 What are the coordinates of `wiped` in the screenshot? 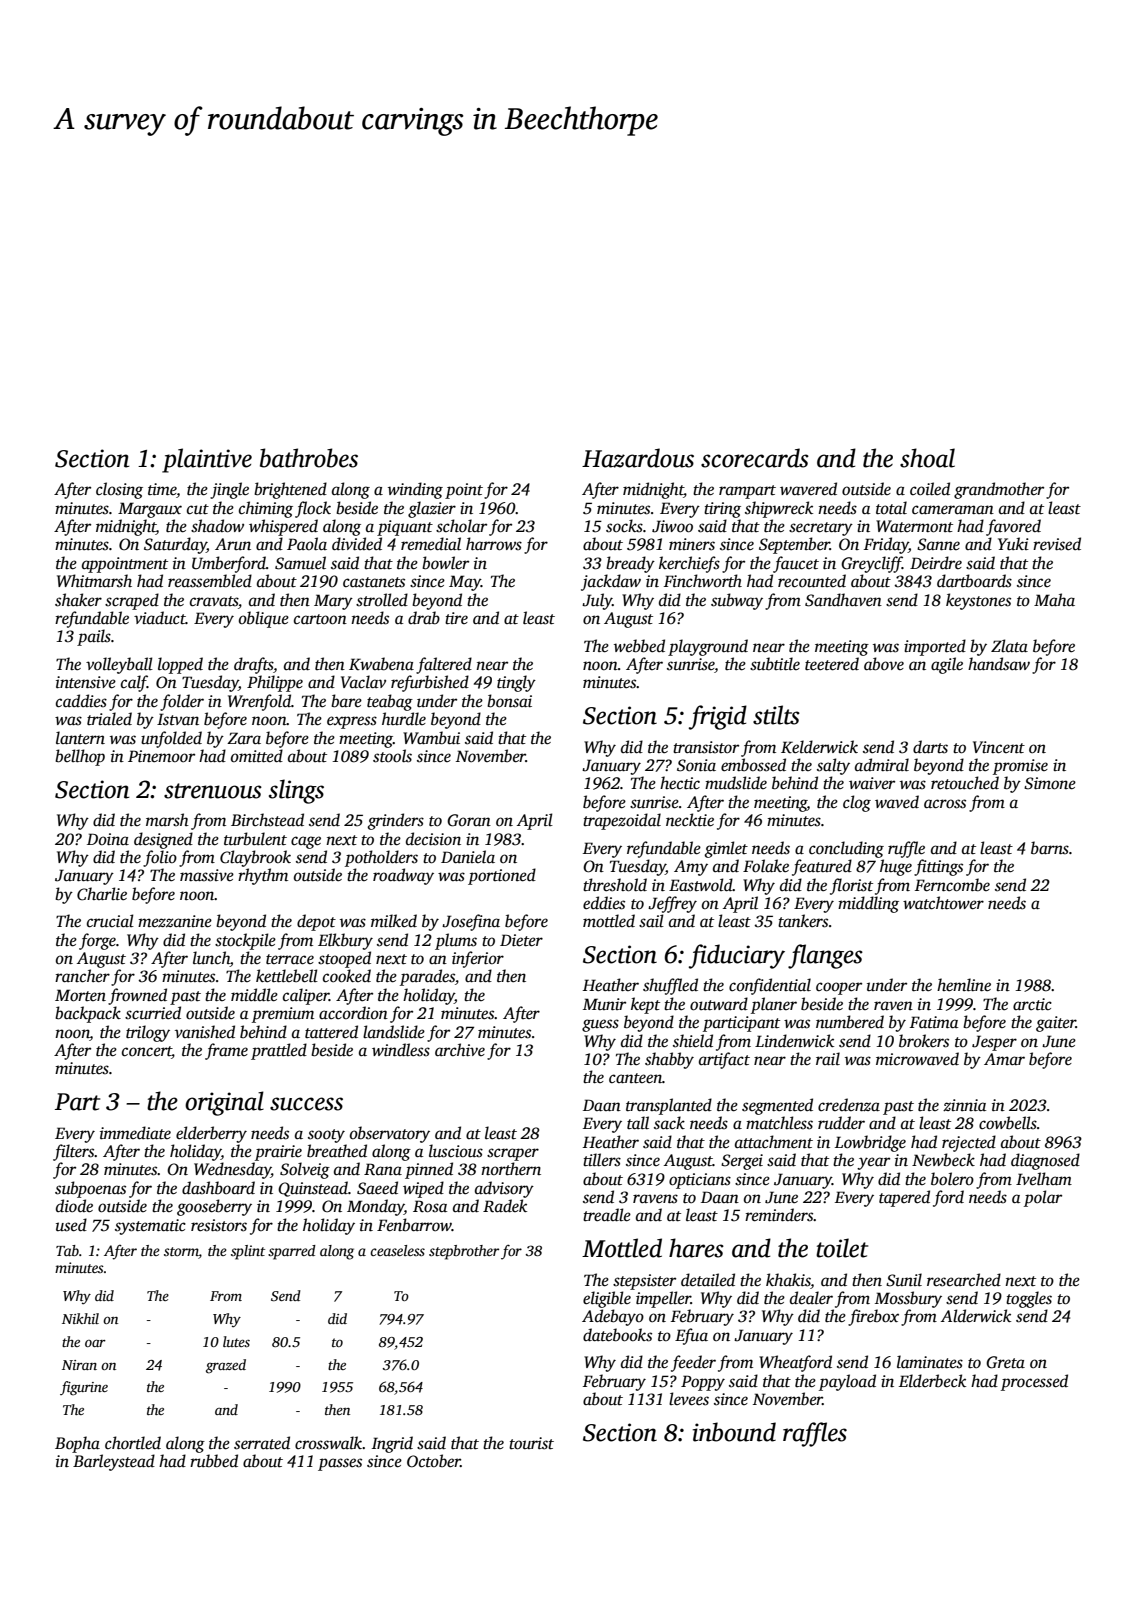 It's located at (423, 1189).
